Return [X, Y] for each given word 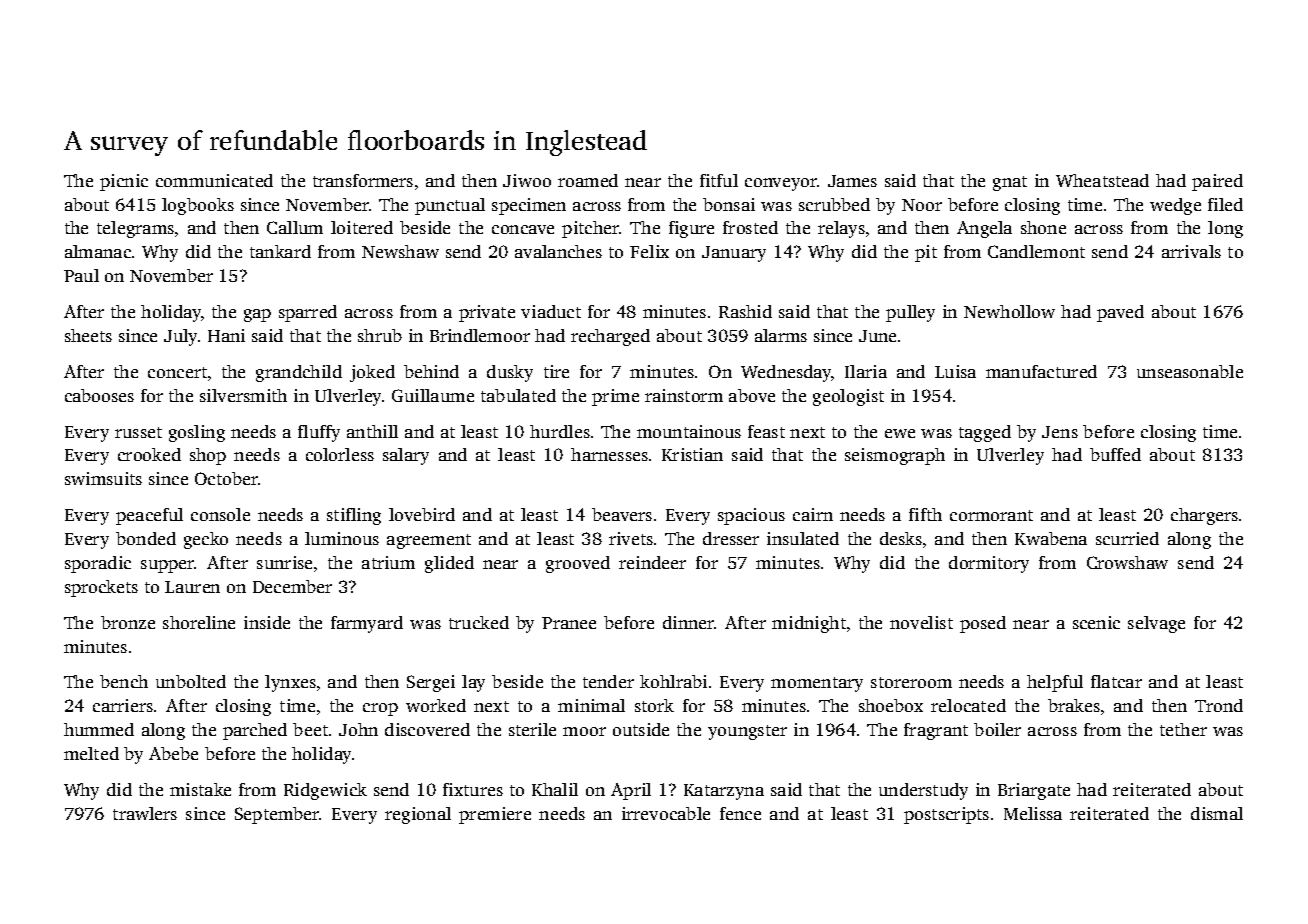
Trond [1219, 705]
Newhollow [1009, 311]
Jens [1060, 432]
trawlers [145, 813]
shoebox [891, 705]
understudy [923, 791]
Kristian [692, 454]
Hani [226, 335]
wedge [1175, 206]
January [734, 254]
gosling [197, 433]
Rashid [745, 311]
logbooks [198, 206]
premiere [495, 815]
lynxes [290, 683]
